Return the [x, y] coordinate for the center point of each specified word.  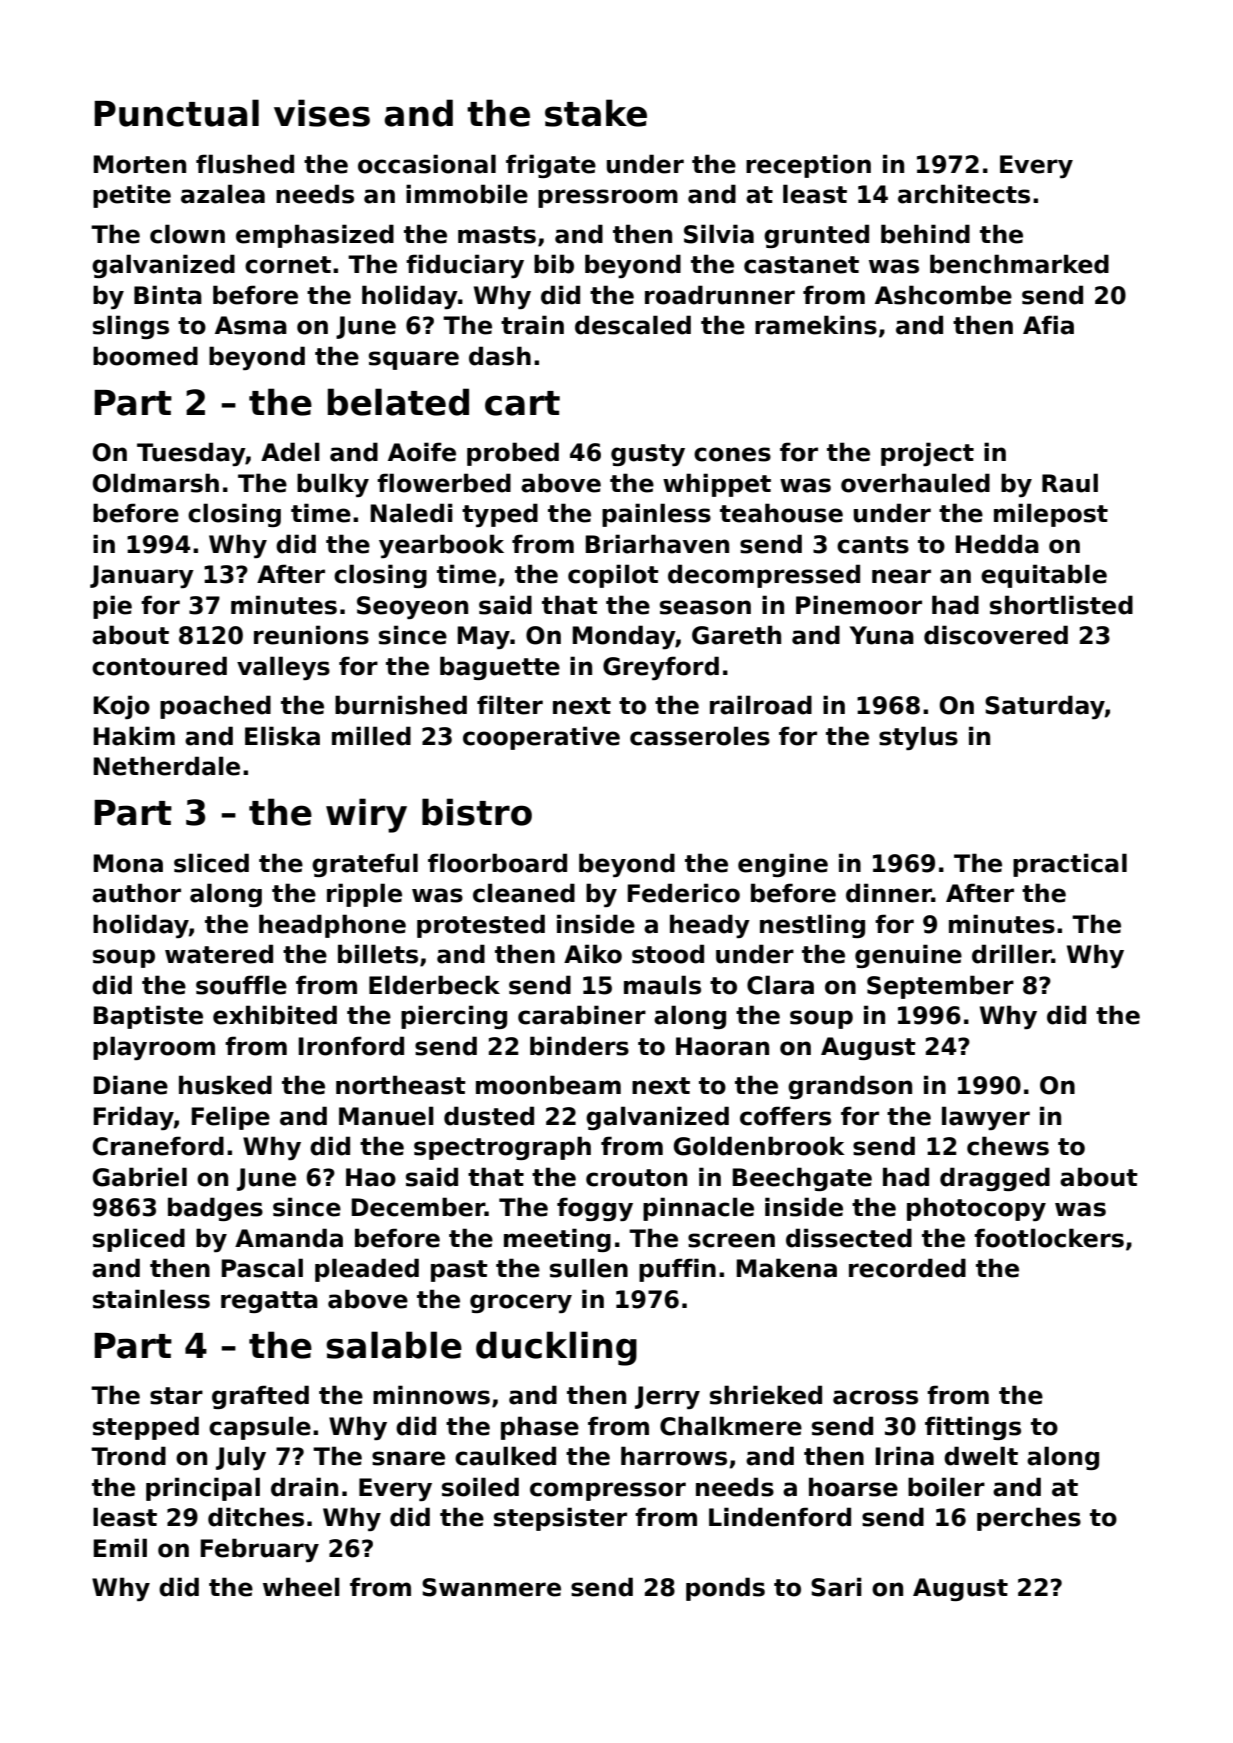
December [418, 1207]
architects [964, 194]
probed [513, 454]
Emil [120, 1547]
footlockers [1049, 1238]
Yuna [882, 635]
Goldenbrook [759, 1146]
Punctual [176, 113]
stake [596, 113]
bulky [333, 485]
